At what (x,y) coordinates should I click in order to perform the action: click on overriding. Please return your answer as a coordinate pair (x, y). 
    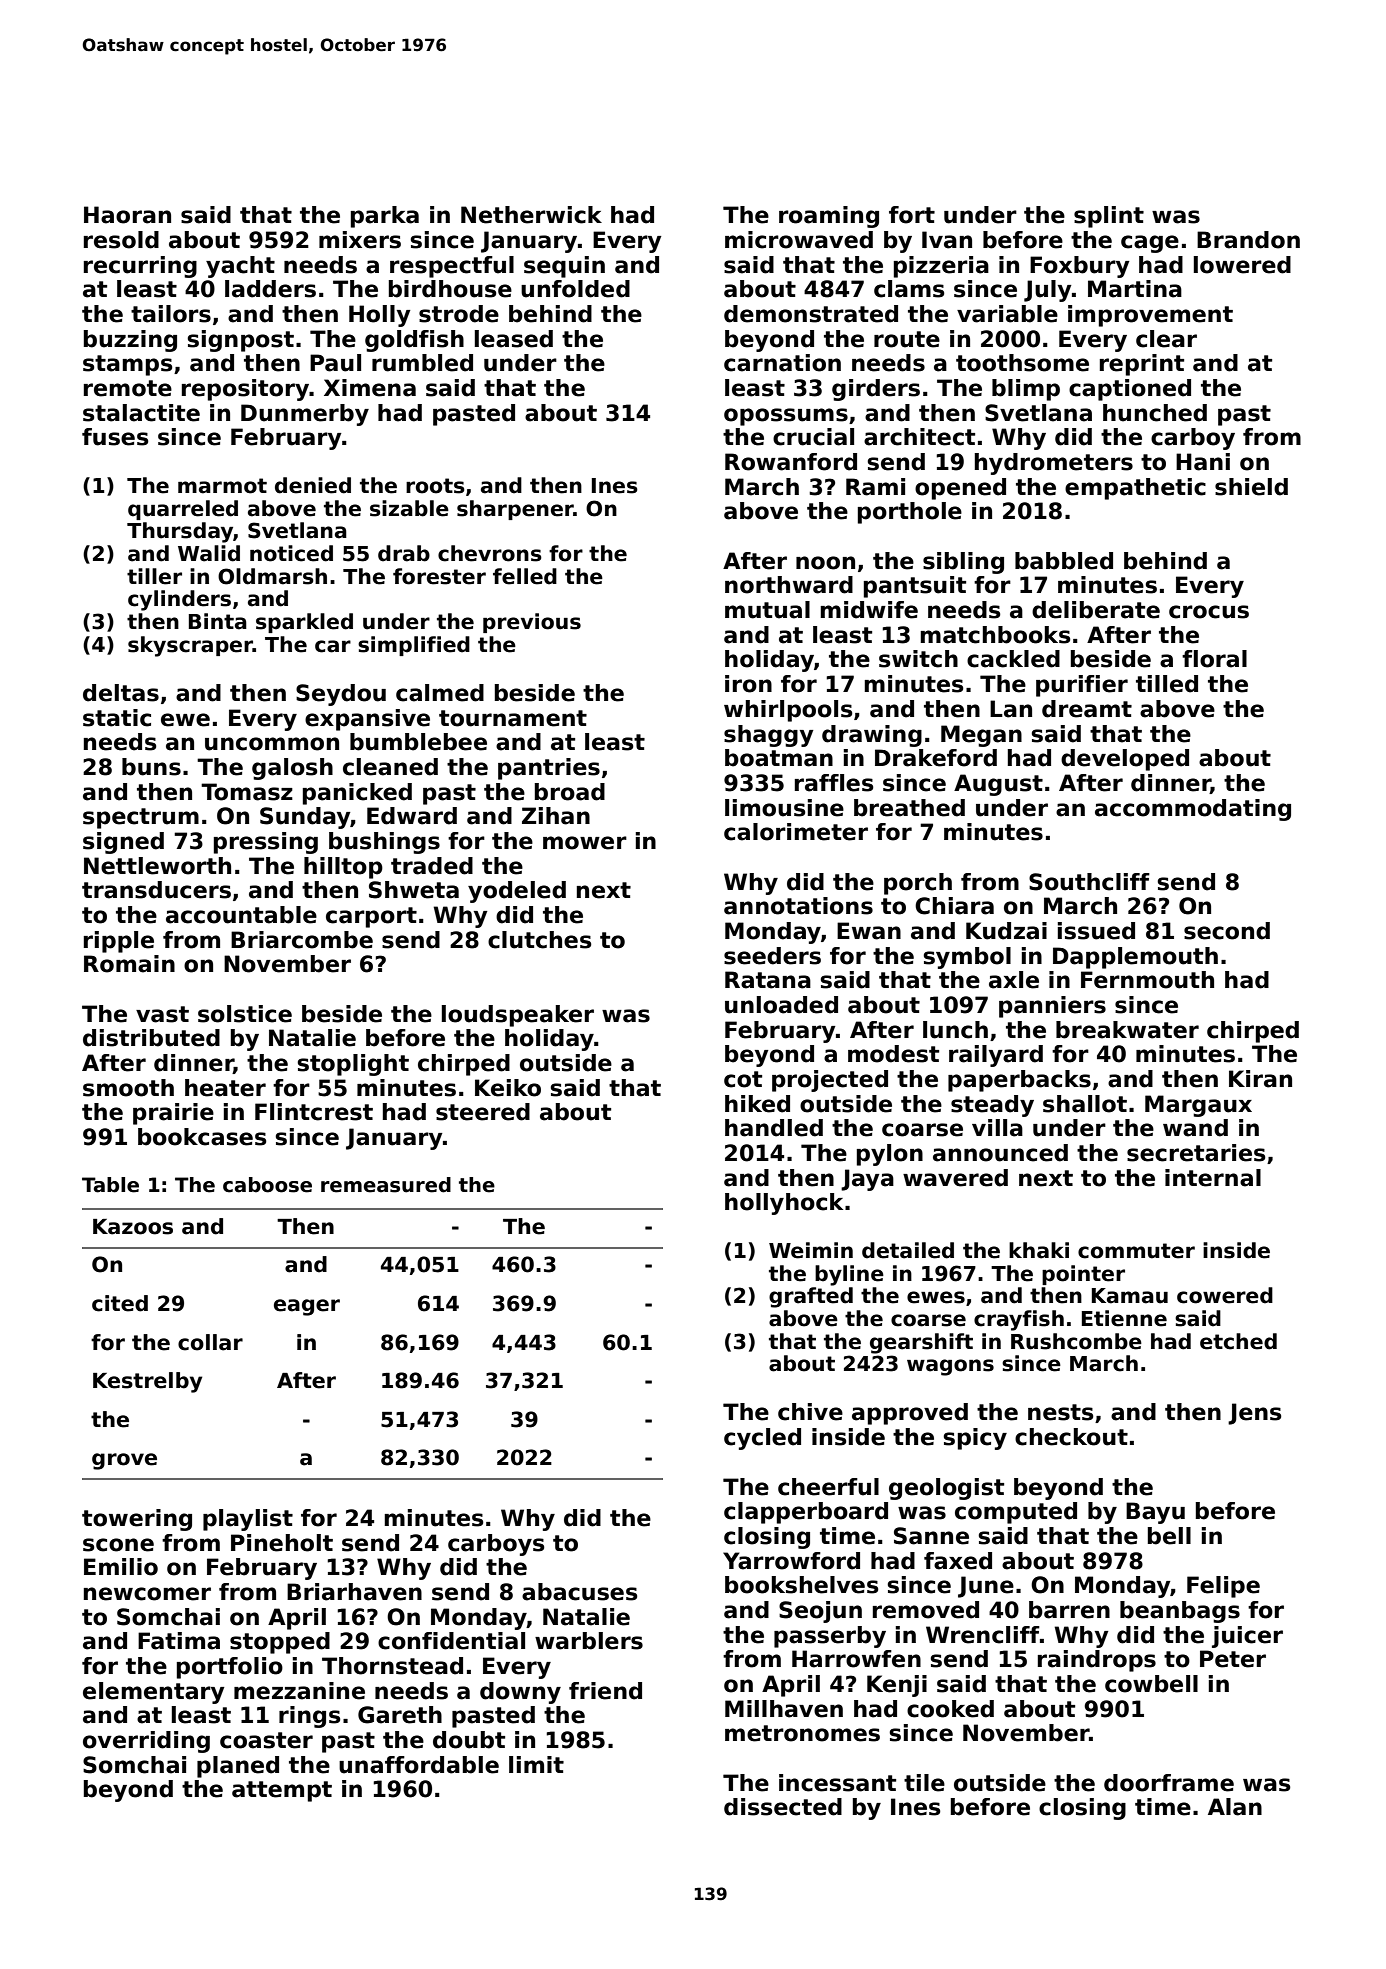
    Looking at the image, I should click on (146, 1742).
